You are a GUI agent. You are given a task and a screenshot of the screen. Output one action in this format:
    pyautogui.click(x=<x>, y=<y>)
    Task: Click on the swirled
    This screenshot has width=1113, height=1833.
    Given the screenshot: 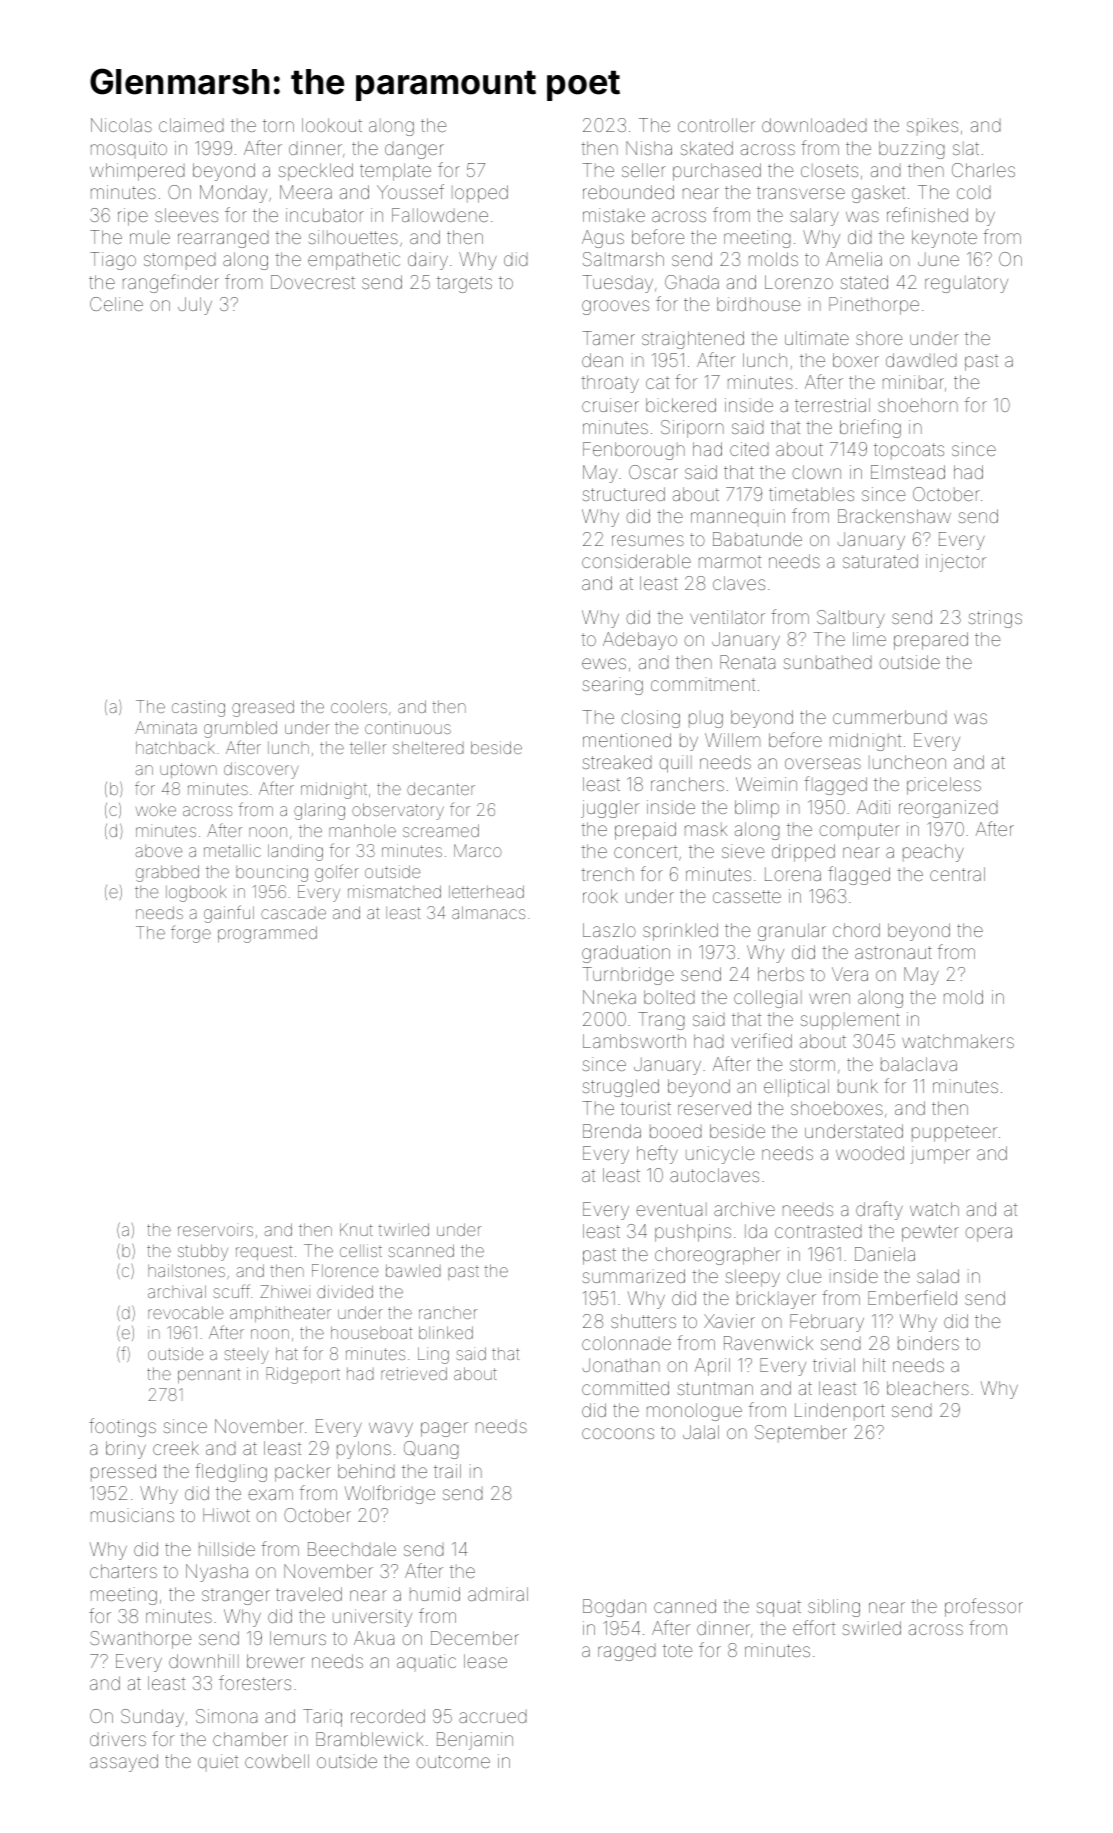 What is the action you would take?
    pyautogui.click(x=872, y=1628)
